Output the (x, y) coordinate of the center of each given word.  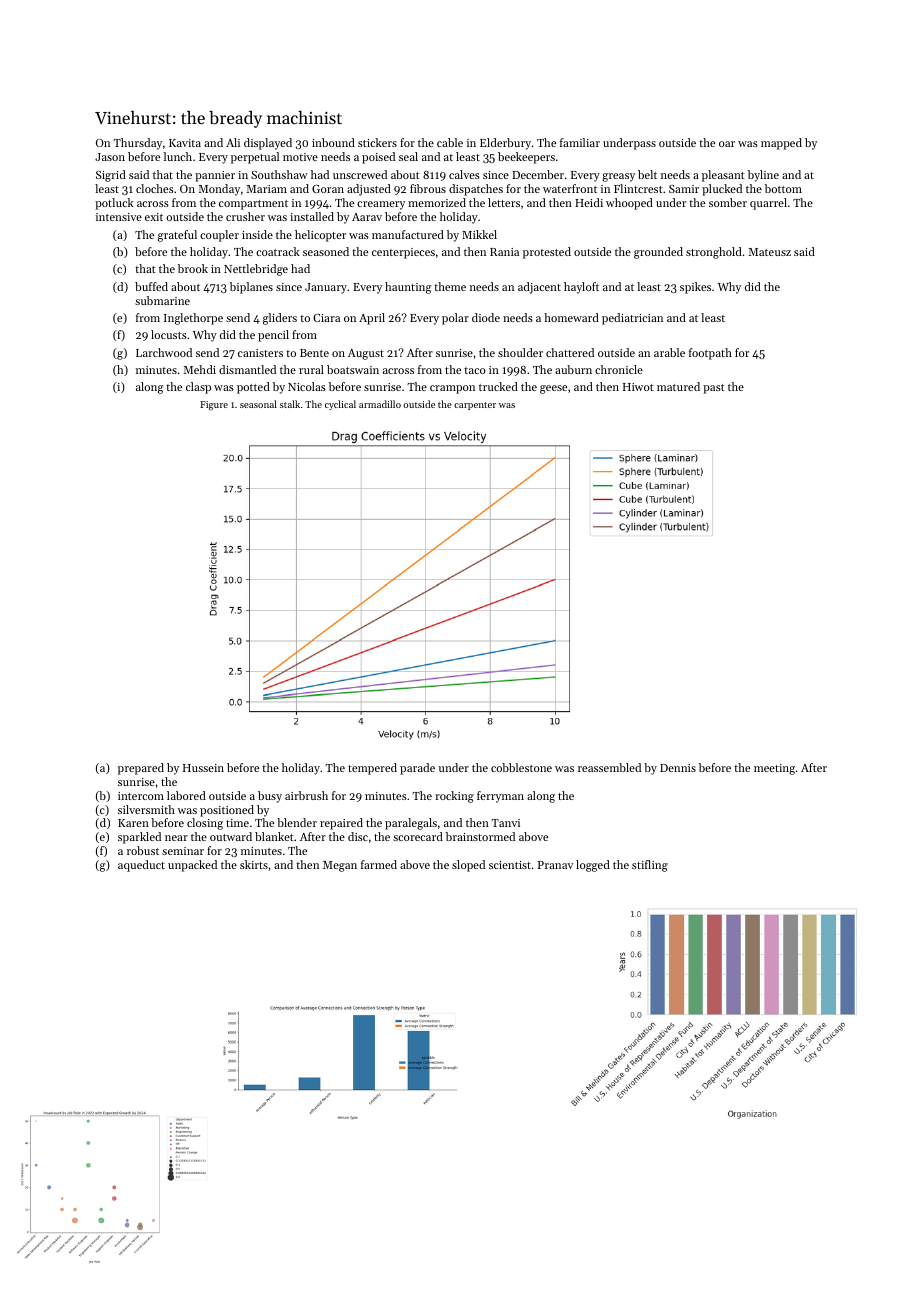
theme (450, 286)
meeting (774, 769)
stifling (650, 866)
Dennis (678, 768)
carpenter (475, 406)
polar (455, 319)
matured (678, 386)
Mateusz (770, 252)
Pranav (555, 865)
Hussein (203, 768)
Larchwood (164, 352)
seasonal (258, 404)
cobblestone (521, 767)
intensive (119, 217)
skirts (254, 864)
